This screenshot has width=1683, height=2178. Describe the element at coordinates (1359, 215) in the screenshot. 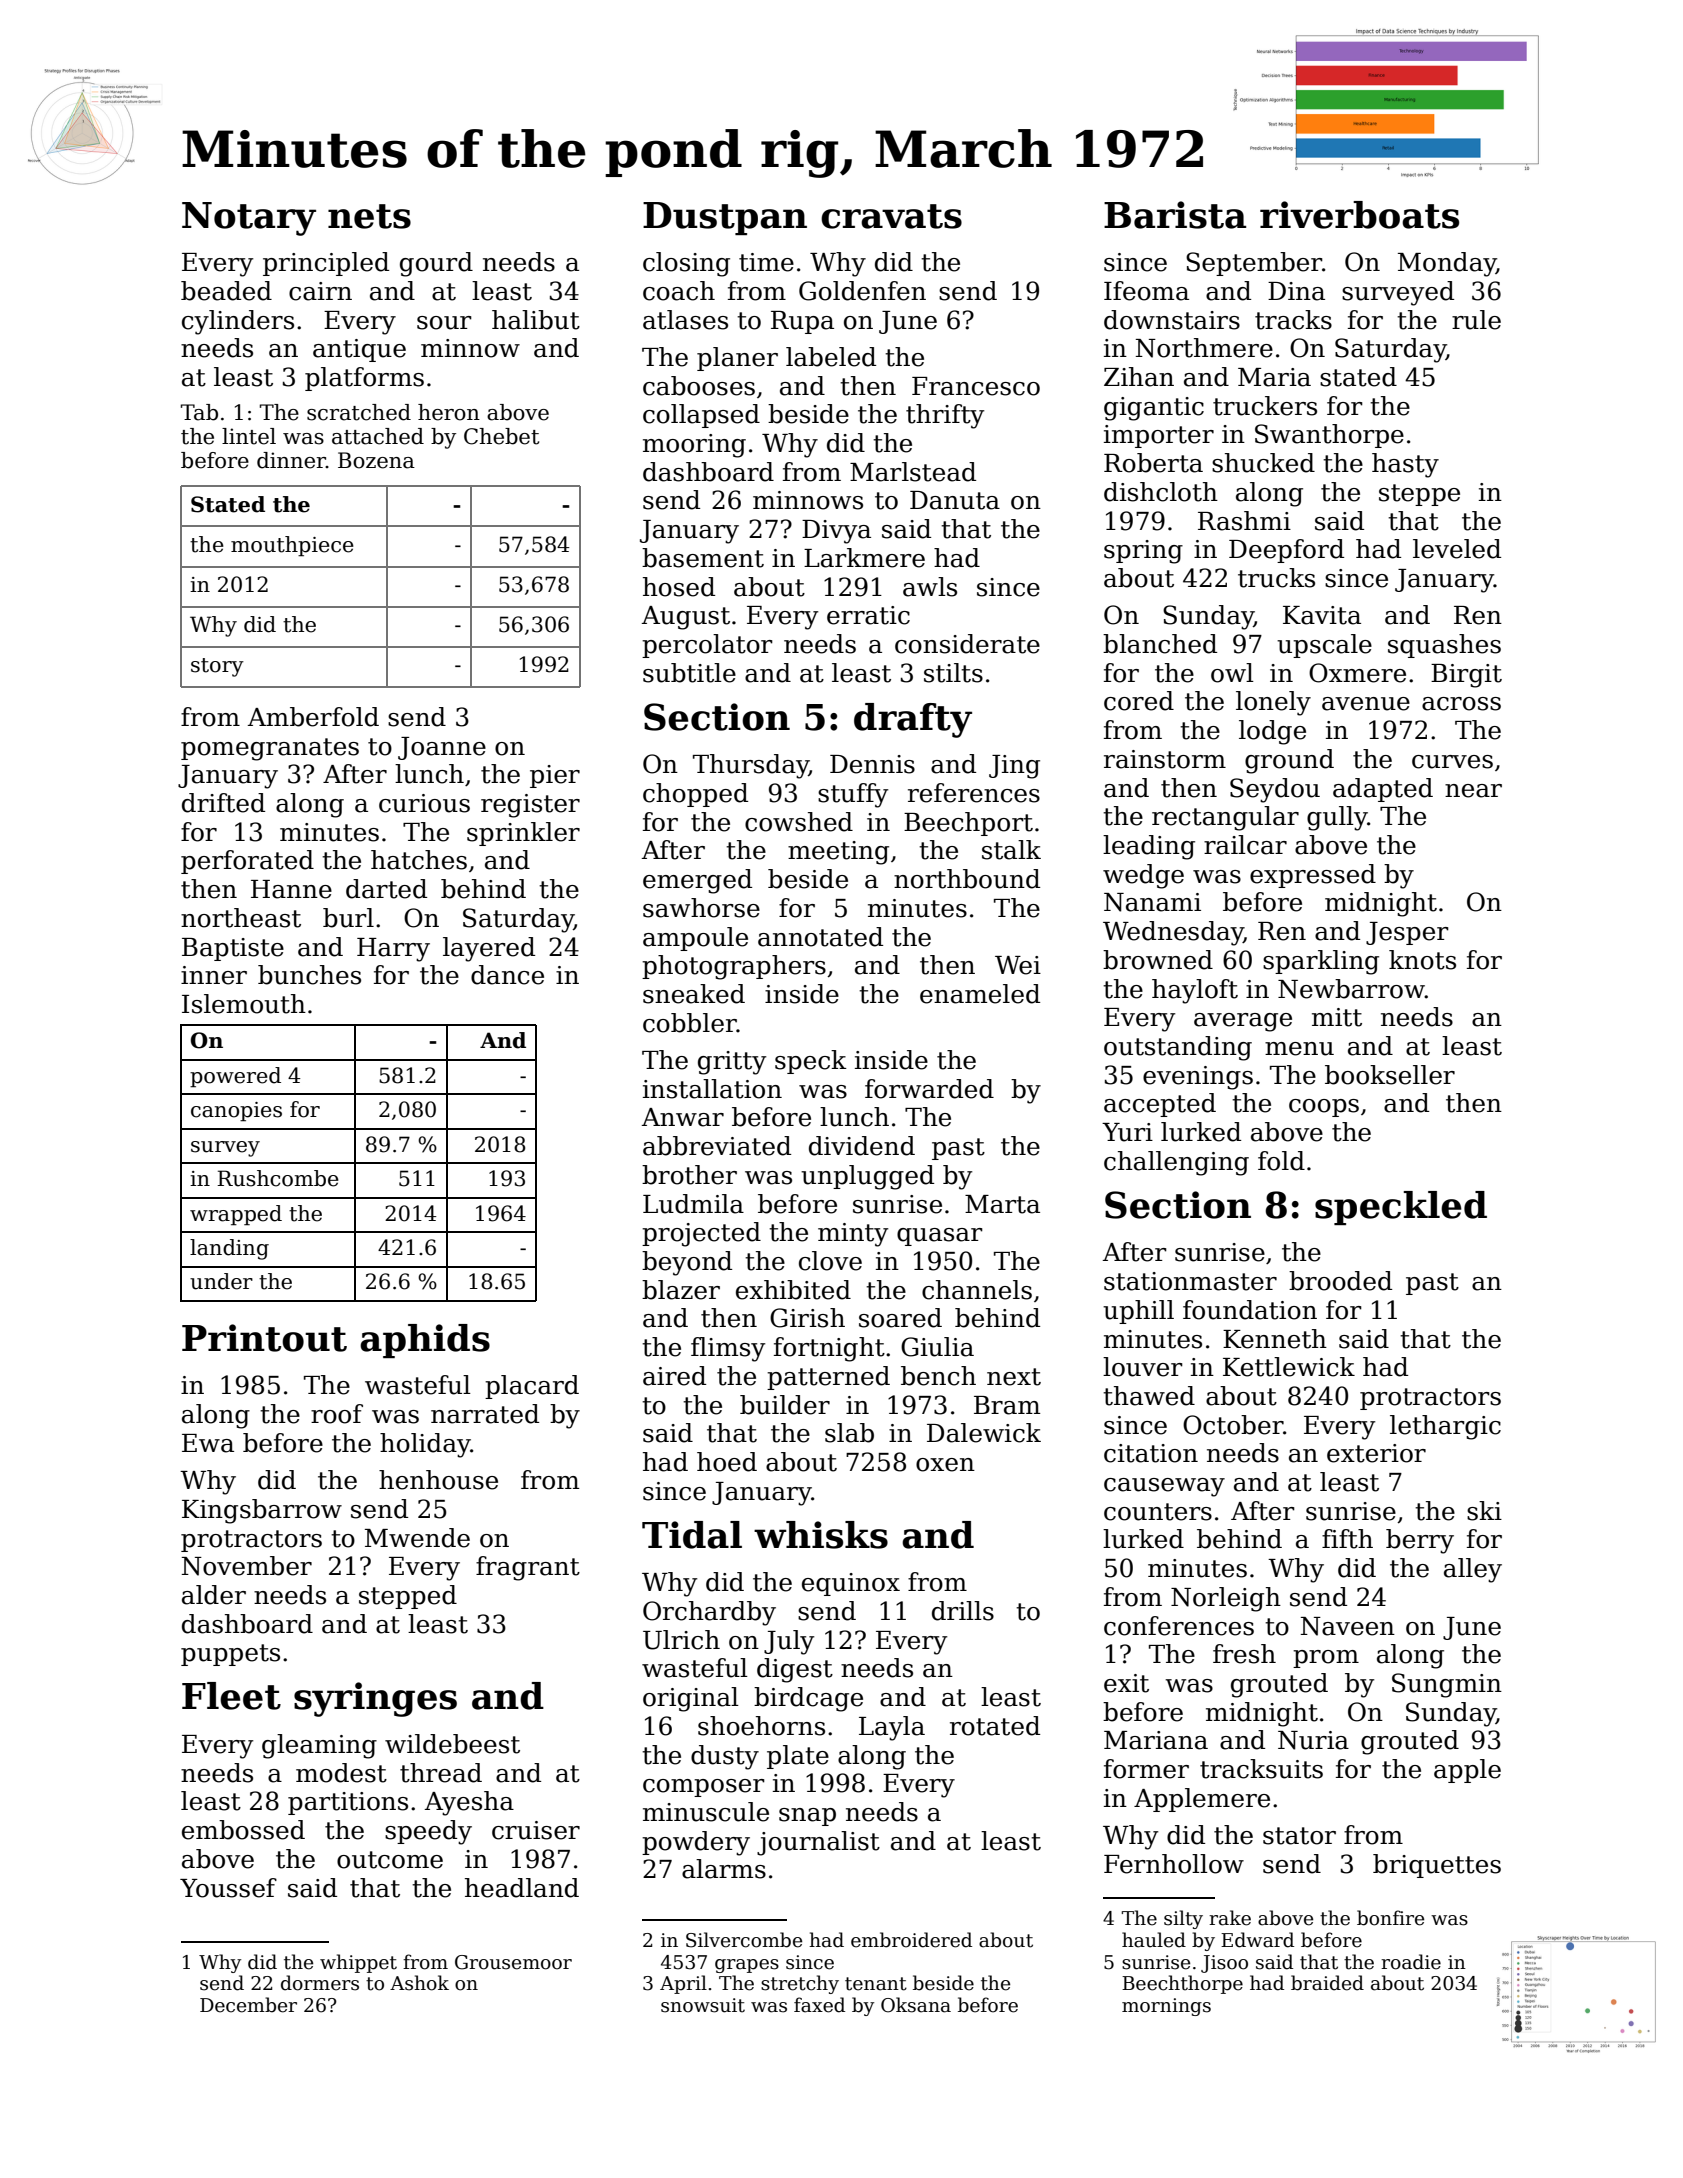

I see `riverboats` at that location.
